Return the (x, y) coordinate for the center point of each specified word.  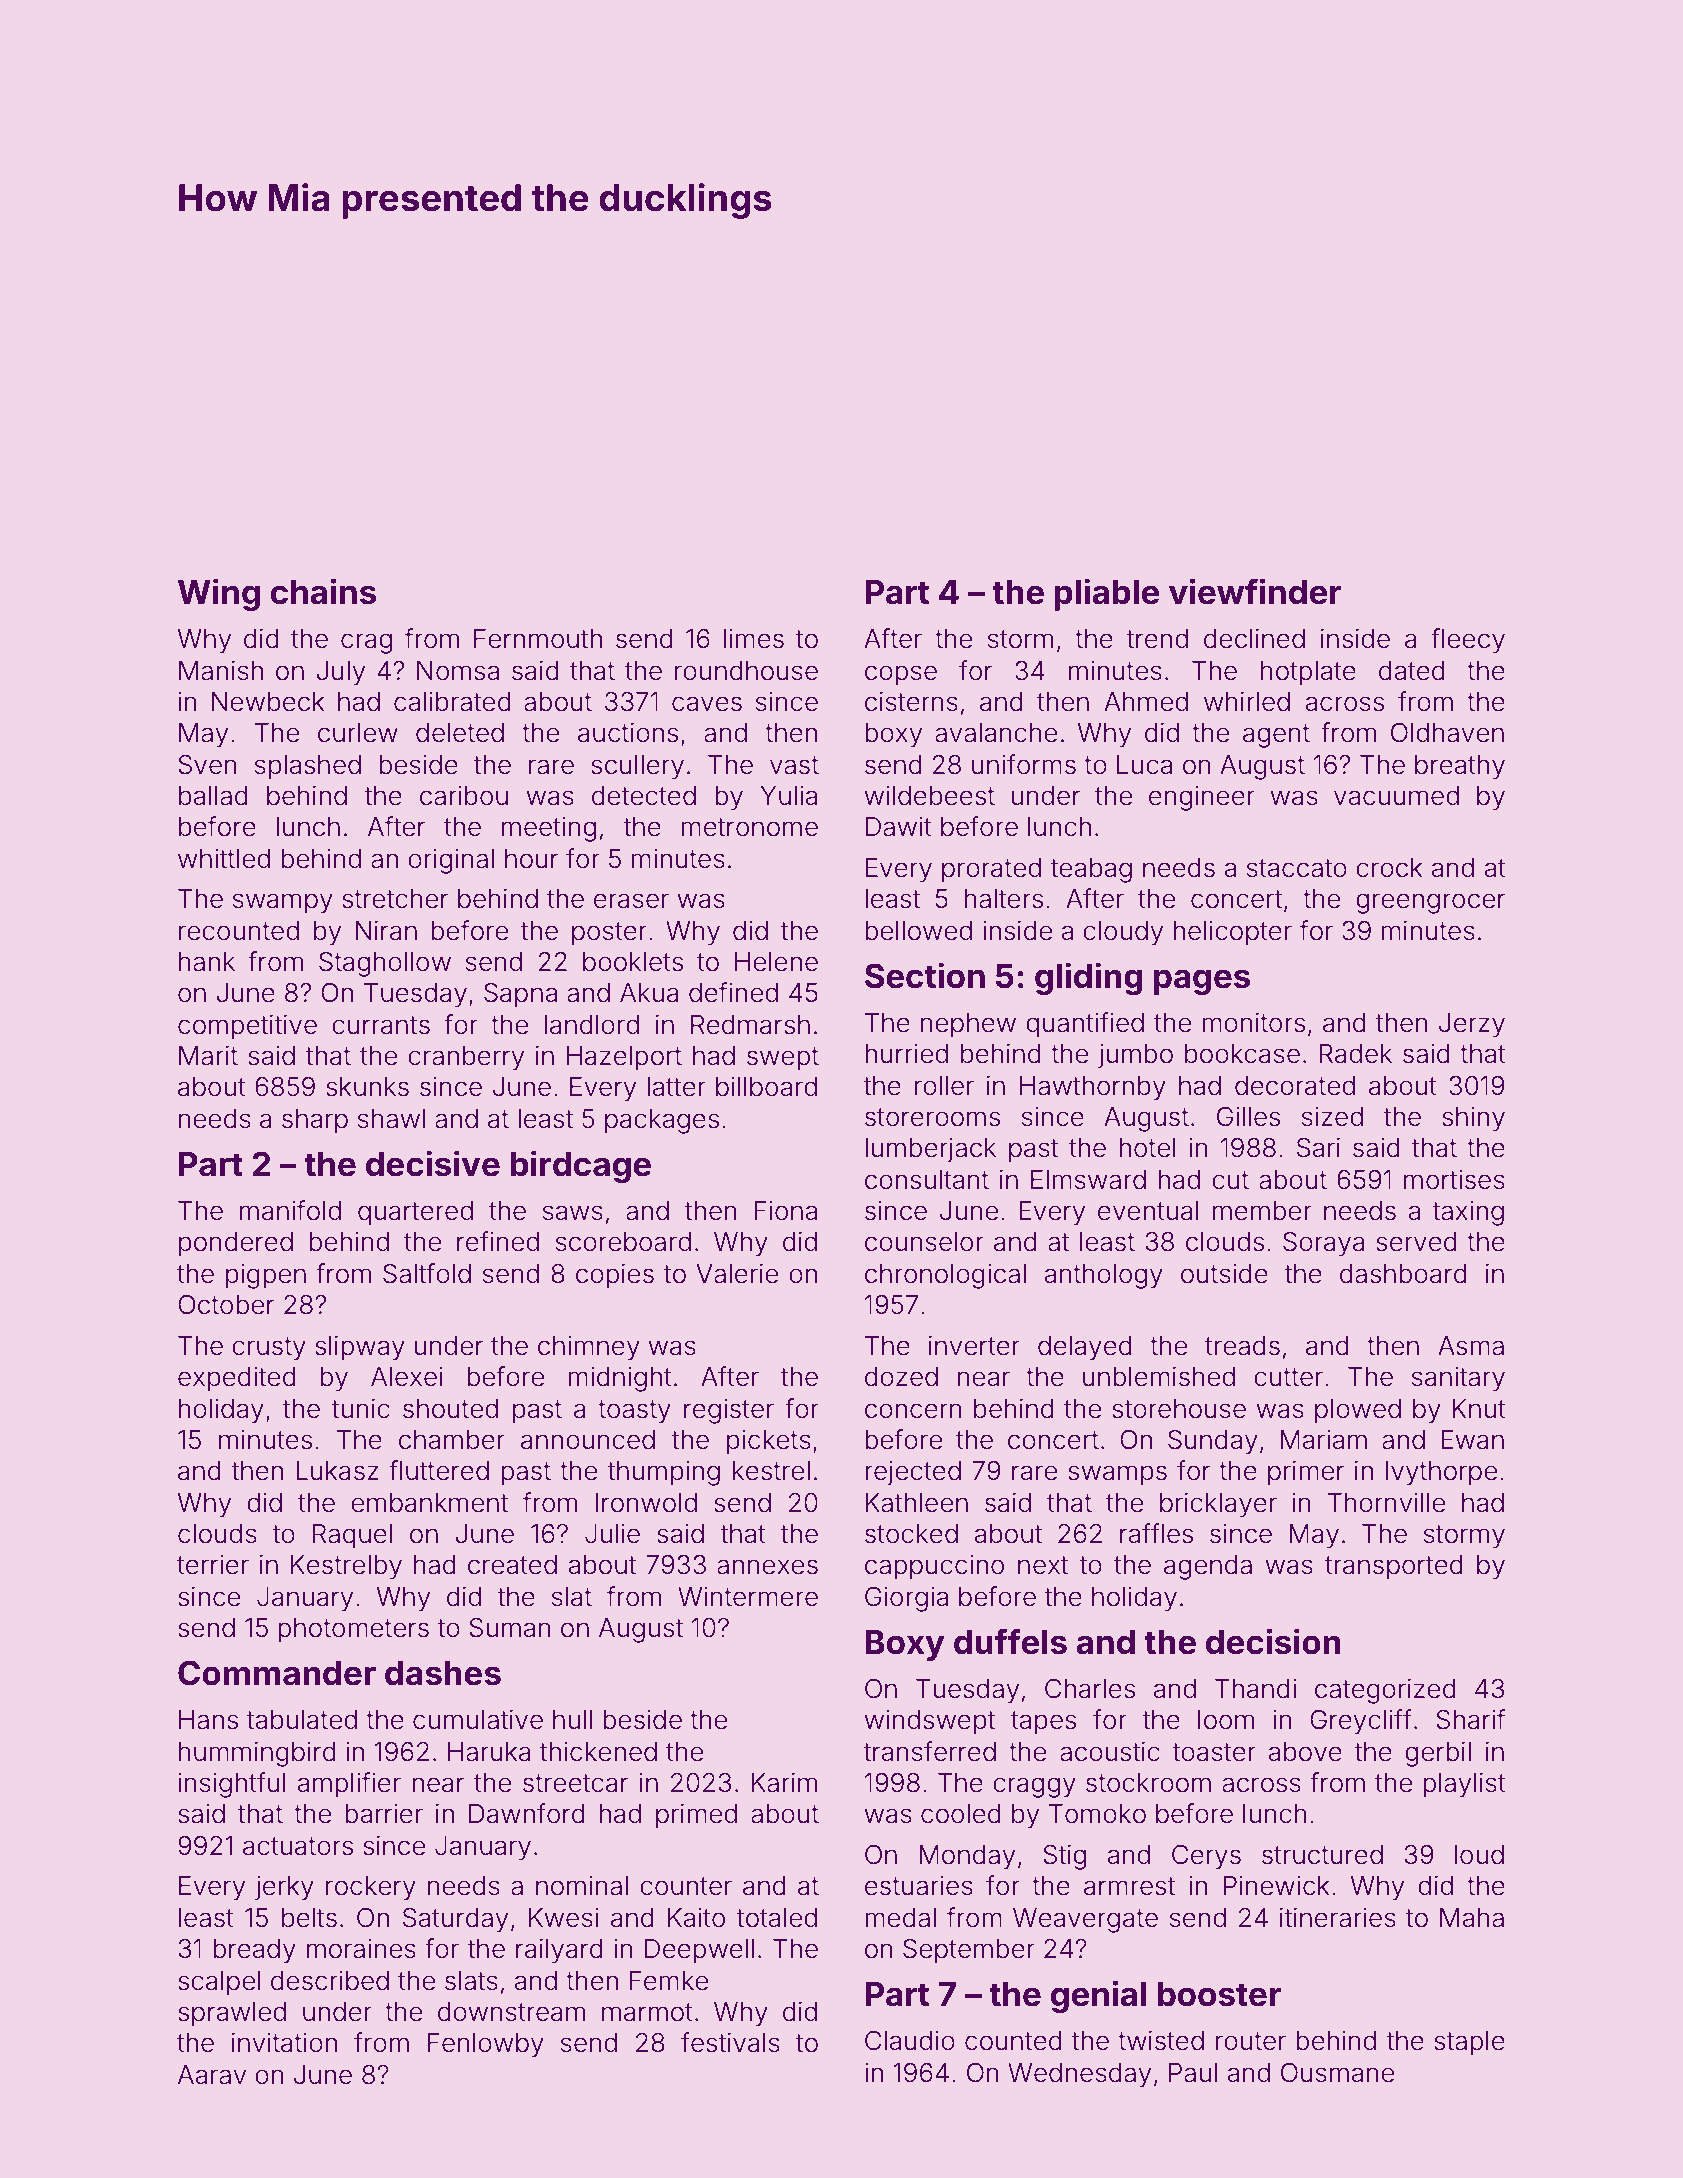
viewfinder (1255, 591)
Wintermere (748, 1597)
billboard (766, 1087)
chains (323, 591)
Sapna (520, 995)
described (330, 1981)
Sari (1318, 1147)
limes (753, 638)
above (1305, 1752)
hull (573, 1719)
